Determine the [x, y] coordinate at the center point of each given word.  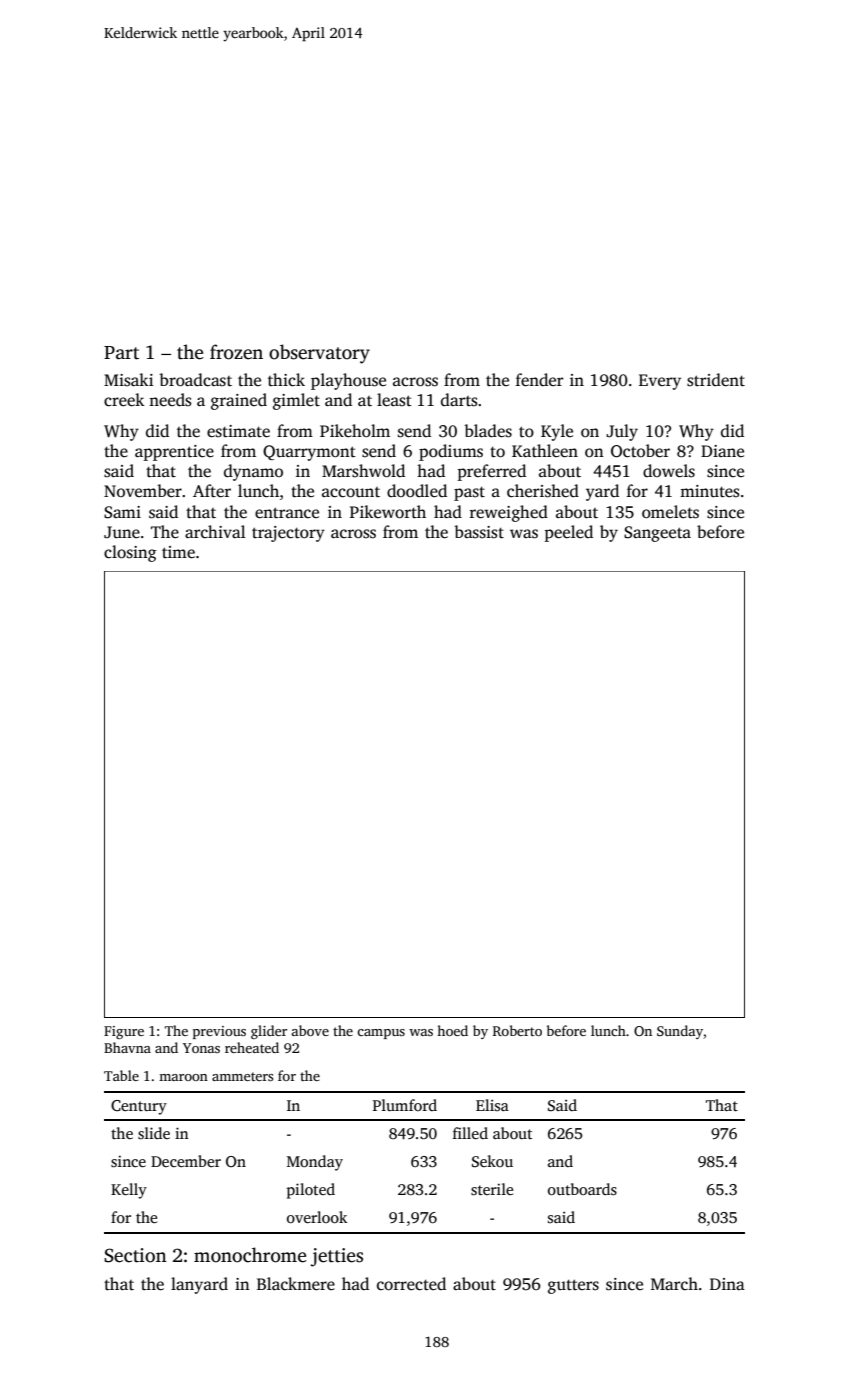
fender [539, 380]
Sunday [680, 1032]
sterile [492, 1189]
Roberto [517, 1030]
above [310, 1030]
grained [239, 401]
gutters [573, 1286]
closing [130, 553]
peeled [569, 533]
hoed [452, 1030]
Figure [124, 1032]
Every [660, 382]
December [186, 1161]
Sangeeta [657, 534]
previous [219, 1032]
